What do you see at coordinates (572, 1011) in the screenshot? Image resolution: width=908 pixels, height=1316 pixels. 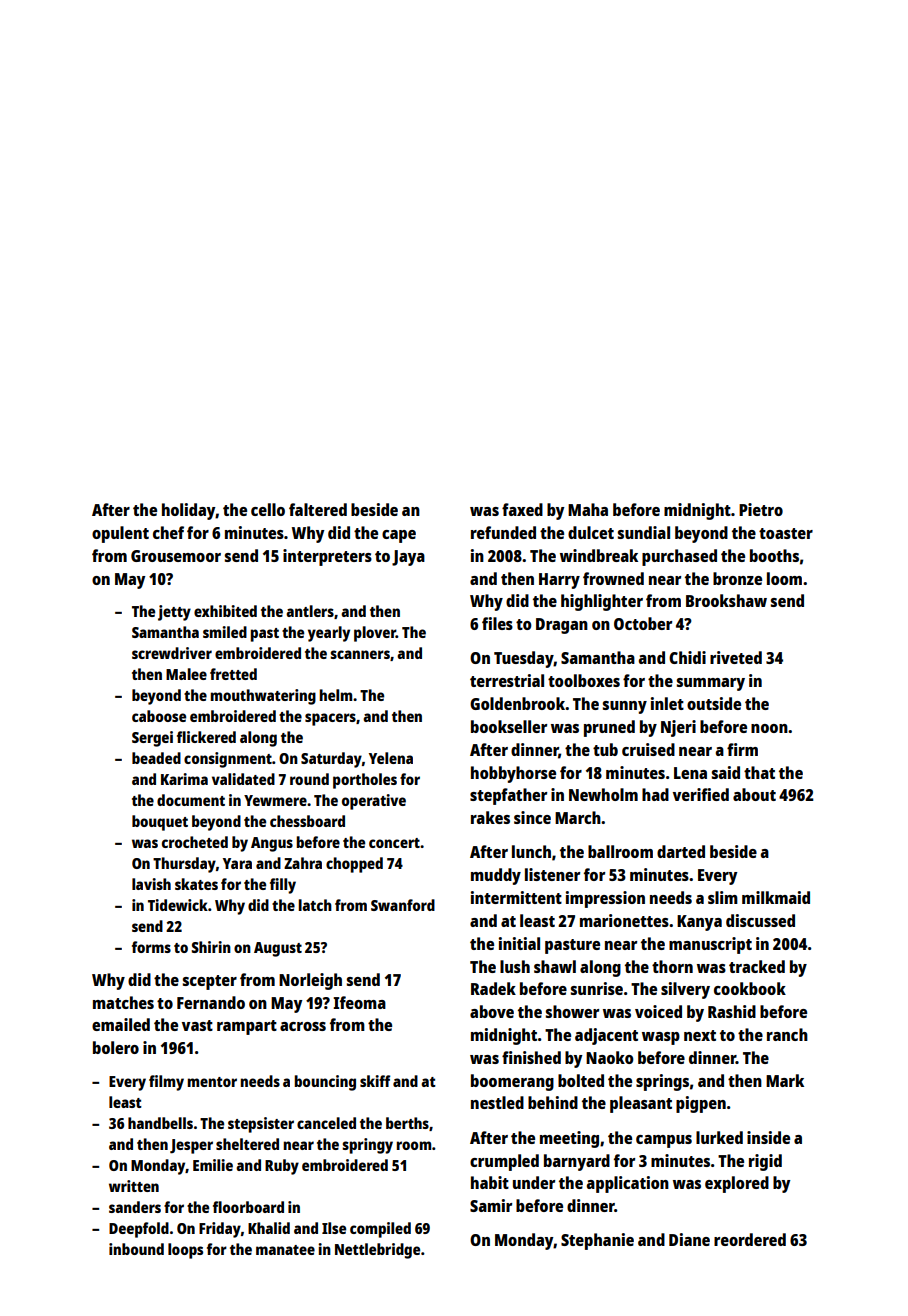 I see `shower` at bounding box center [572, 1011].
